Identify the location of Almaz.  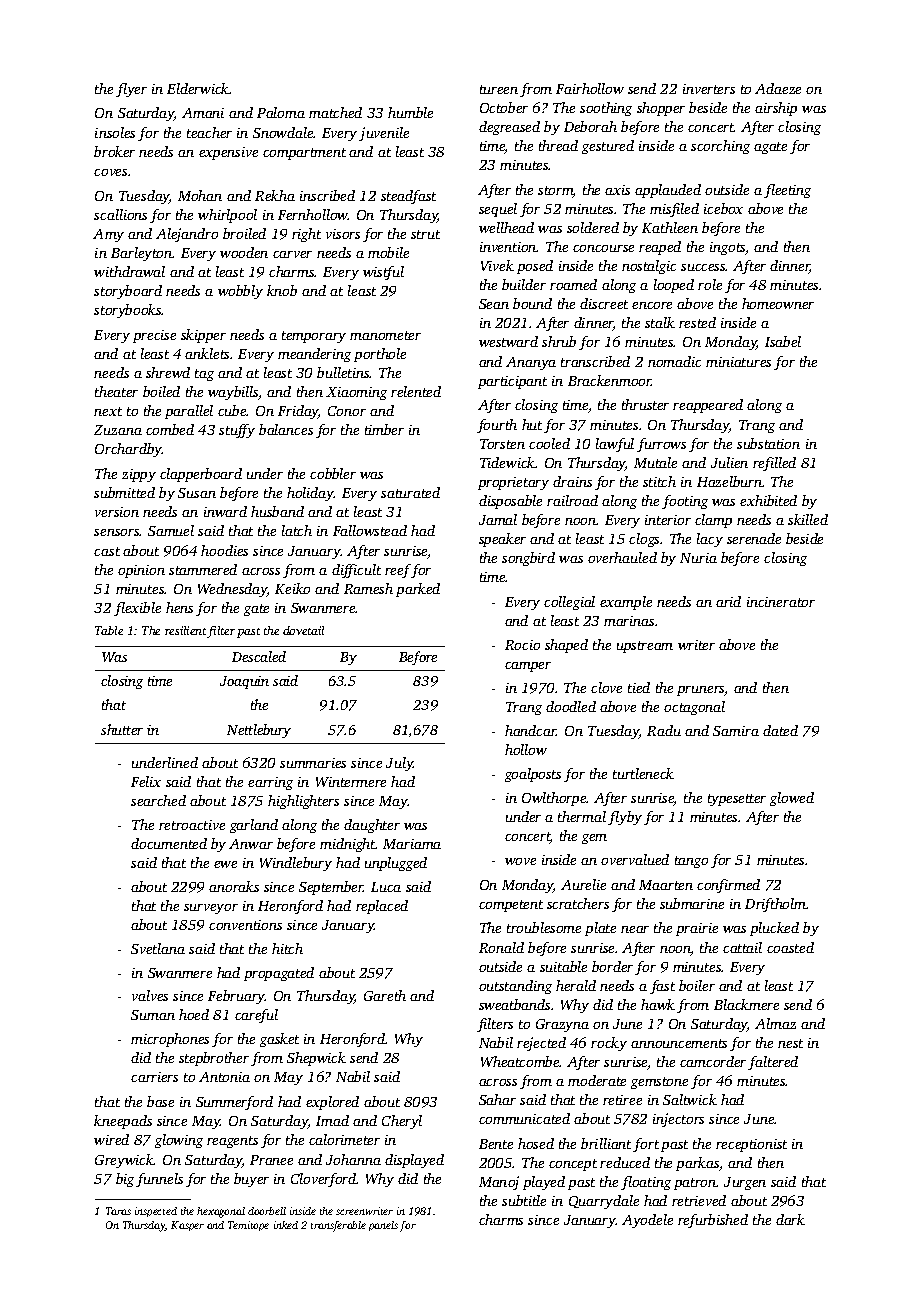
(775, 1023).
